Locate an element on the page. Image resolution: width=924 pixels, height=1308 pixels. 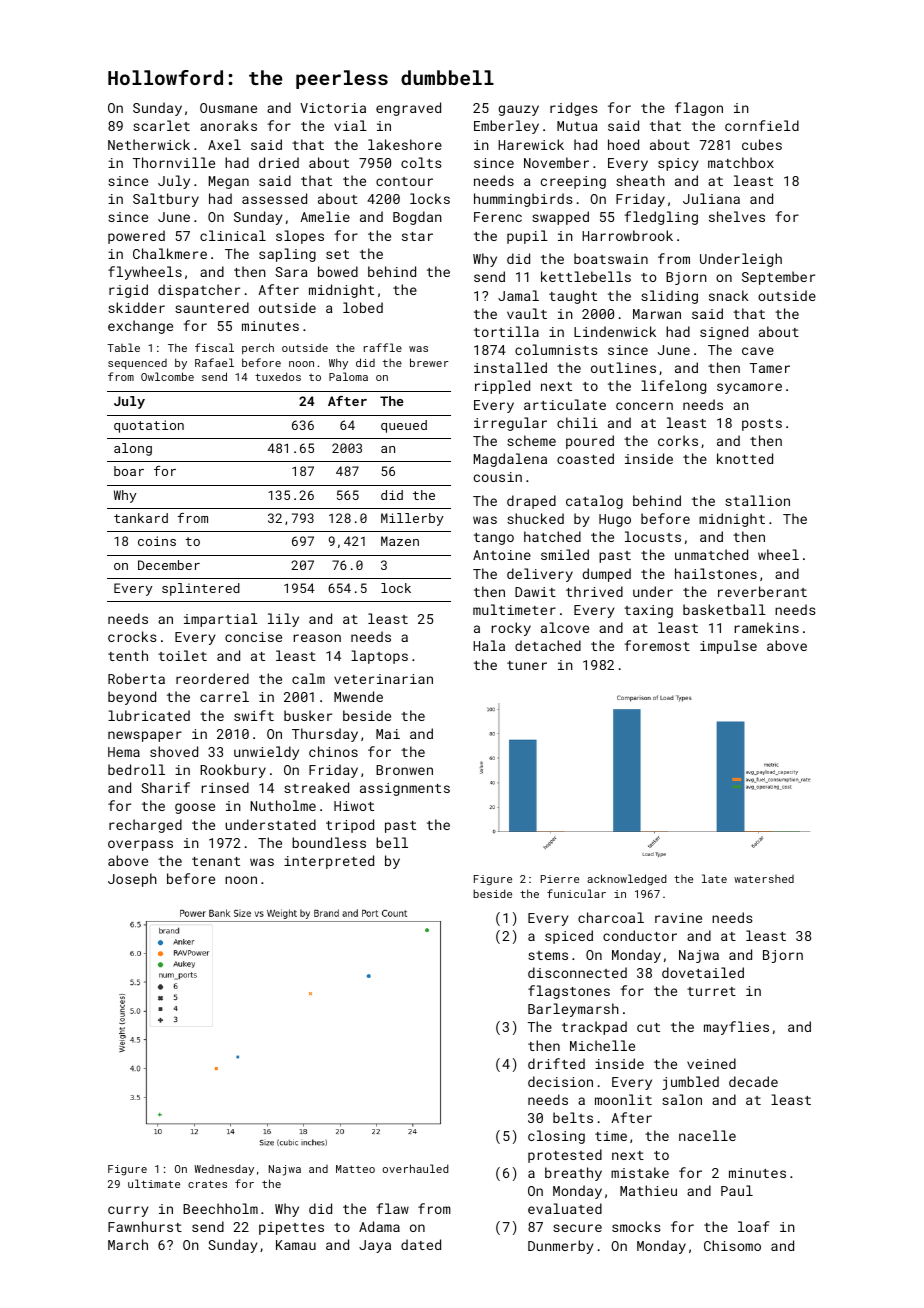
veterinarian is located at coordinates (383, 679).
